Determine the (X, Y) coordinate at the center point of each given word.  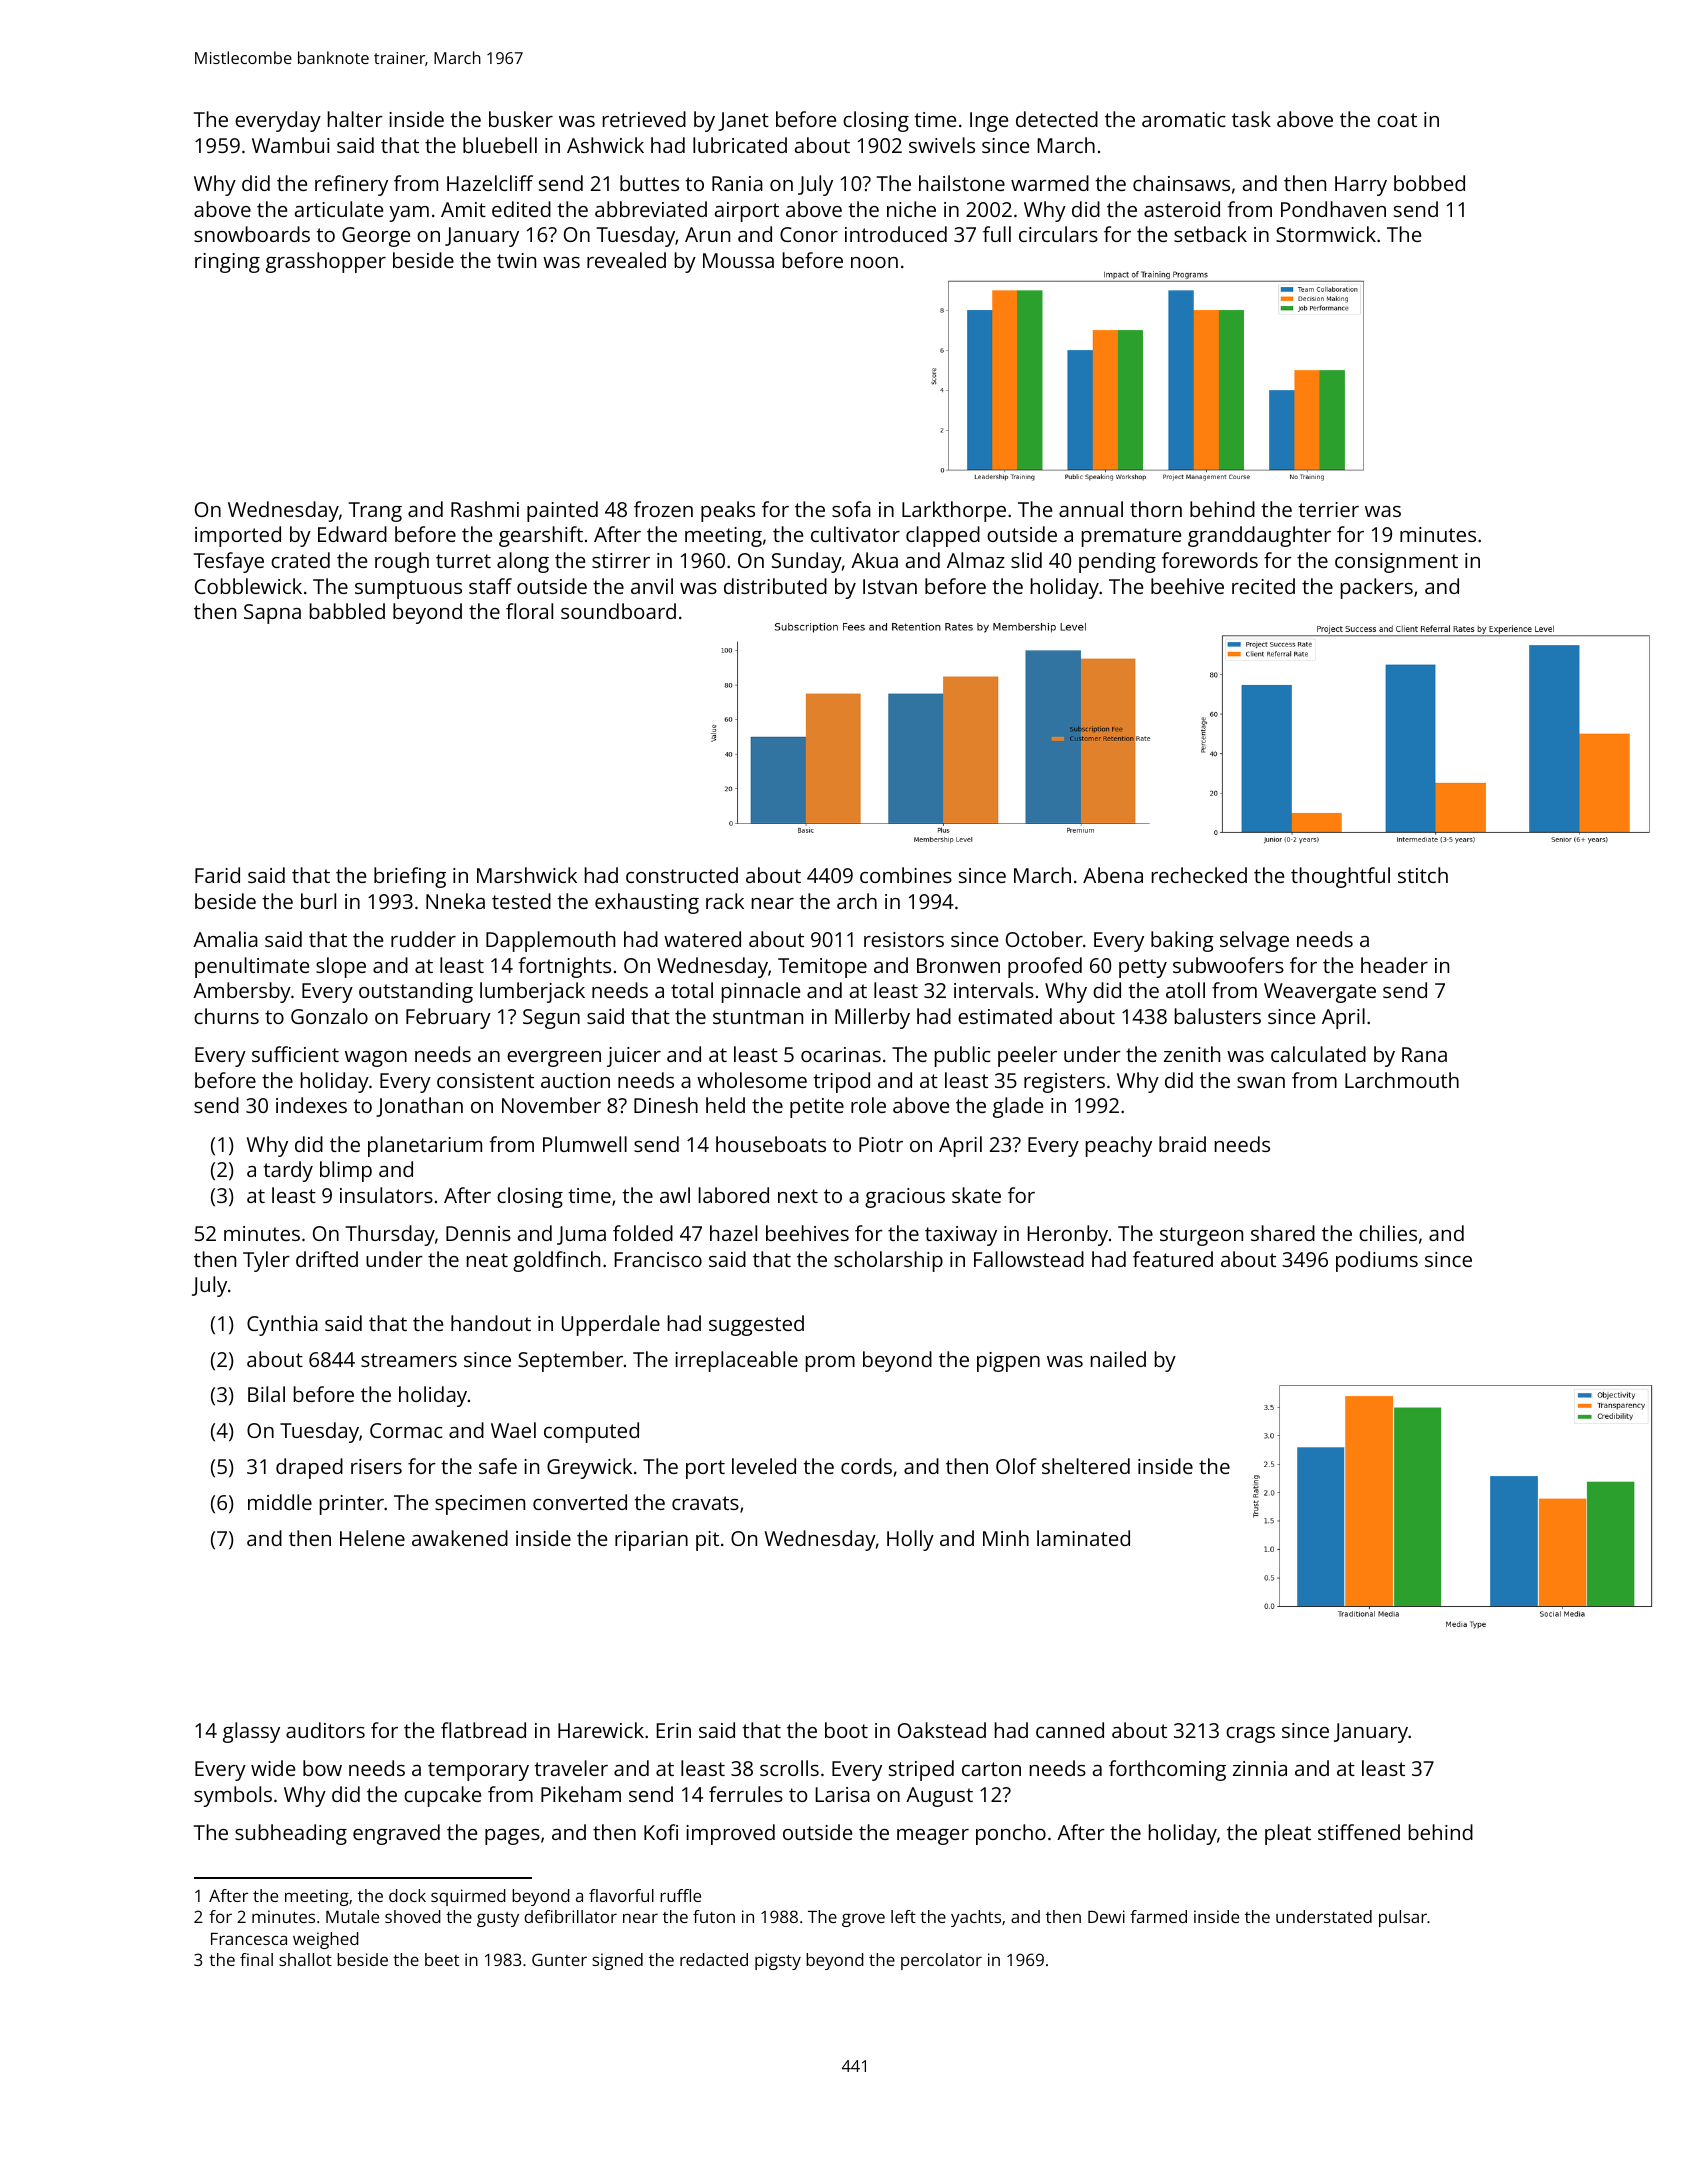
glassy (251, 1732)
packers (1377, 588)
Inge (989, 122)
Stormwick (1326, 234)
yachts (976, 1918)
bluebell (500, 145)
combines (906, 875)
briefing (410, 877)
